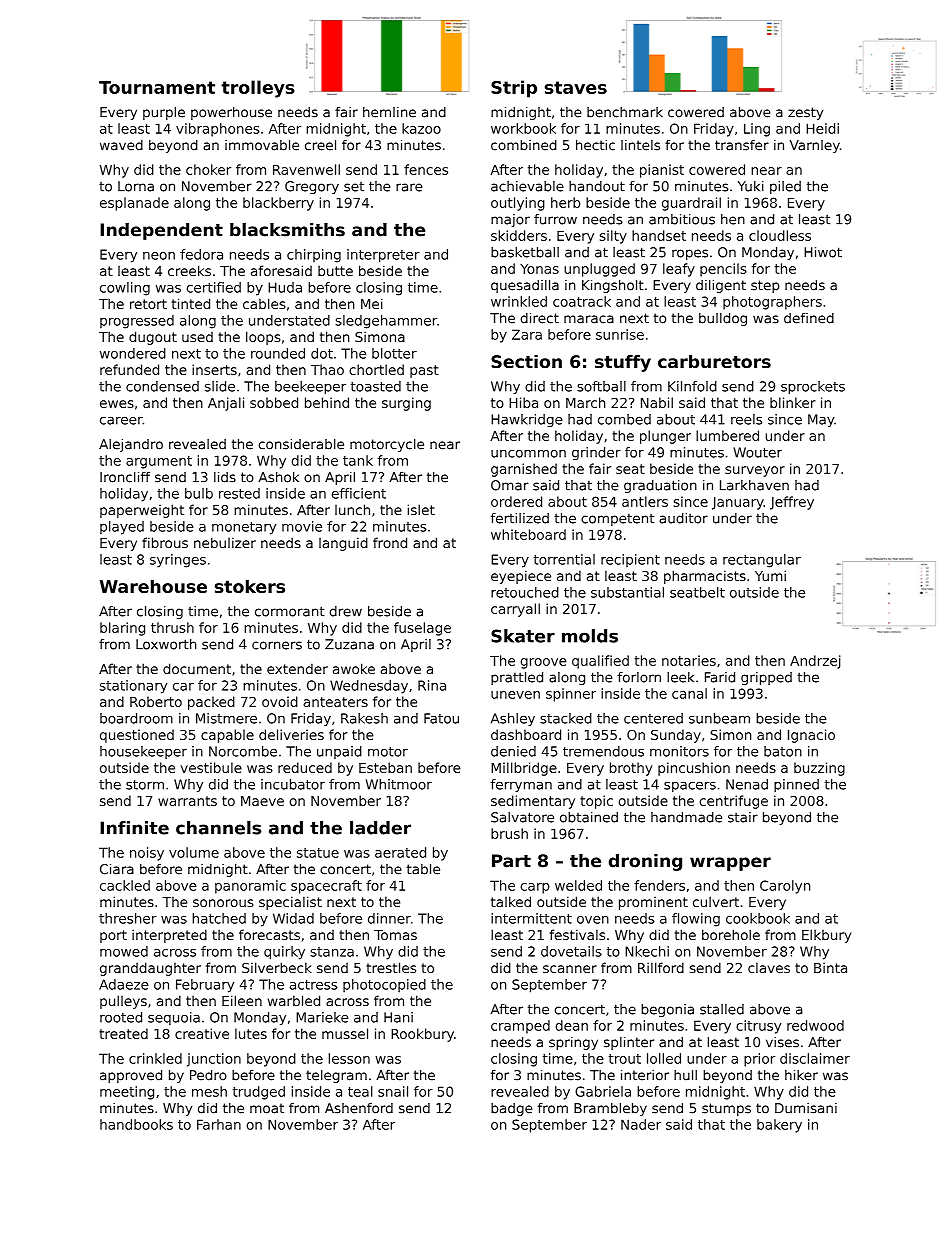  Describe the element at coordinates (571, 951) in the page. I see `dovetails` at that location.
